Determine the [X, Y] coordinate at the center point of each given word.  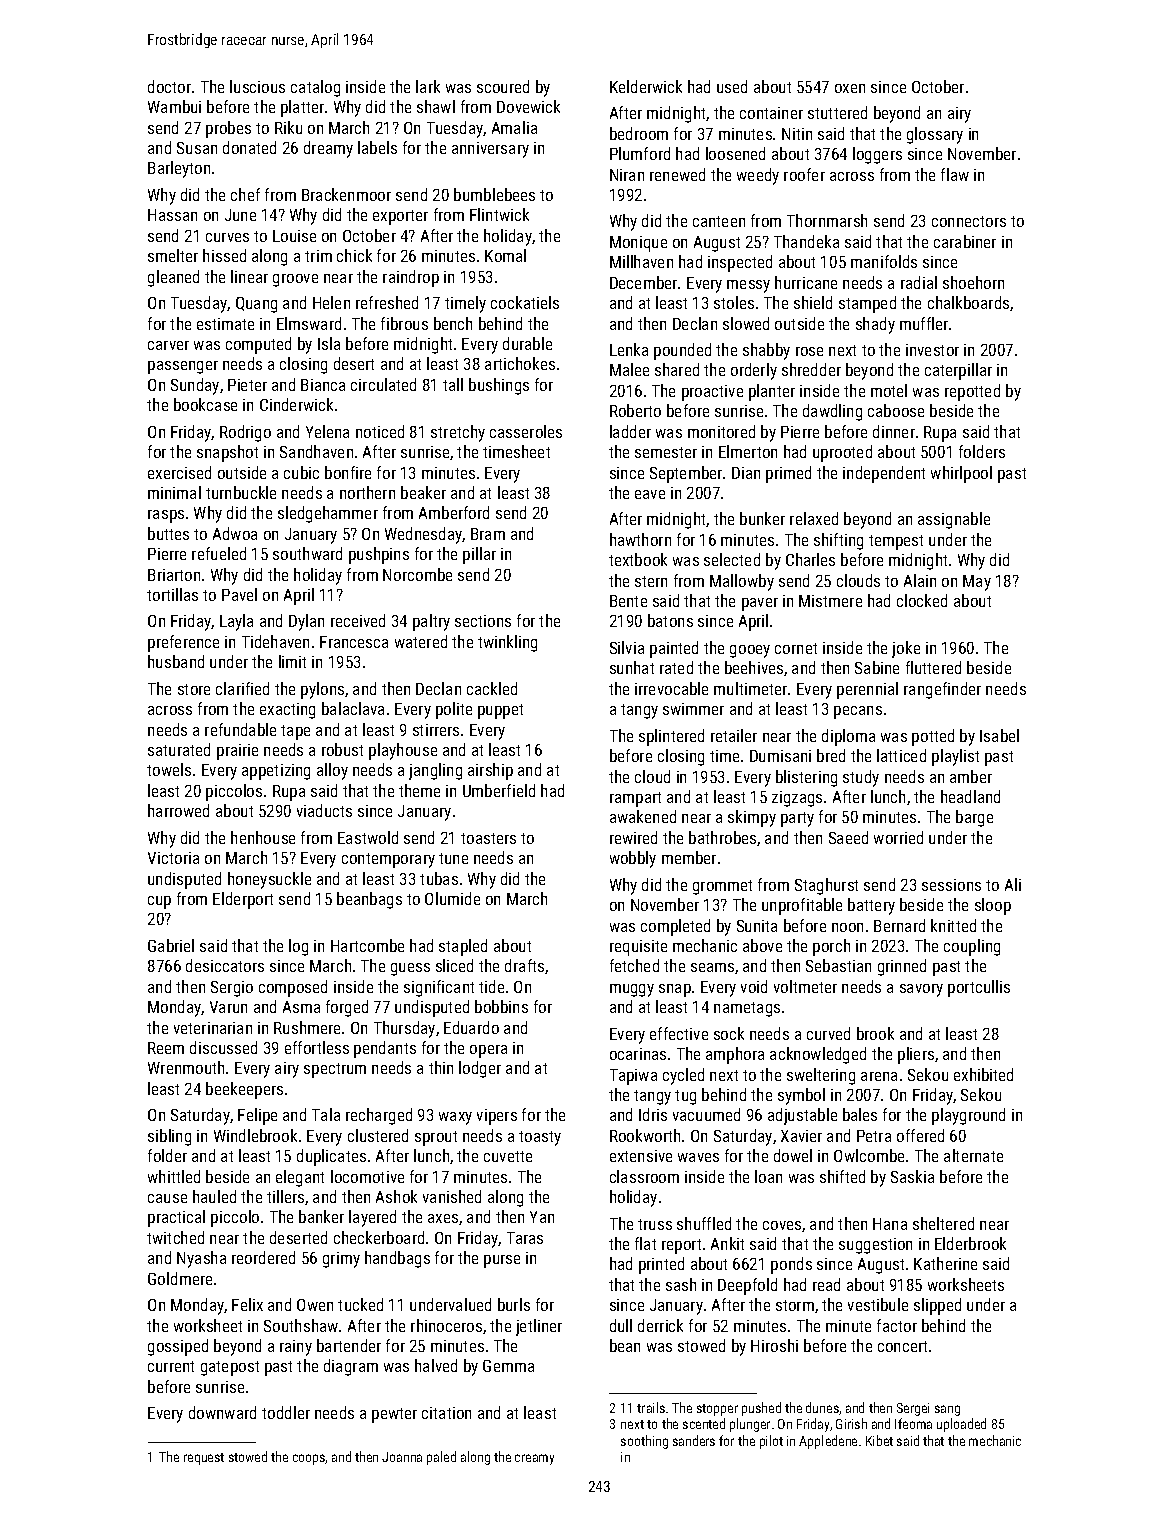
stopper [717, 1410]
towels [169, 769]
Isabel [999, 735]
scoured [503, 86]
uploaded [961, 1425]
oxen [850, 88]
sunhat [632, 667]
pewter [394, 1415]
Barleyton [179, 169]
